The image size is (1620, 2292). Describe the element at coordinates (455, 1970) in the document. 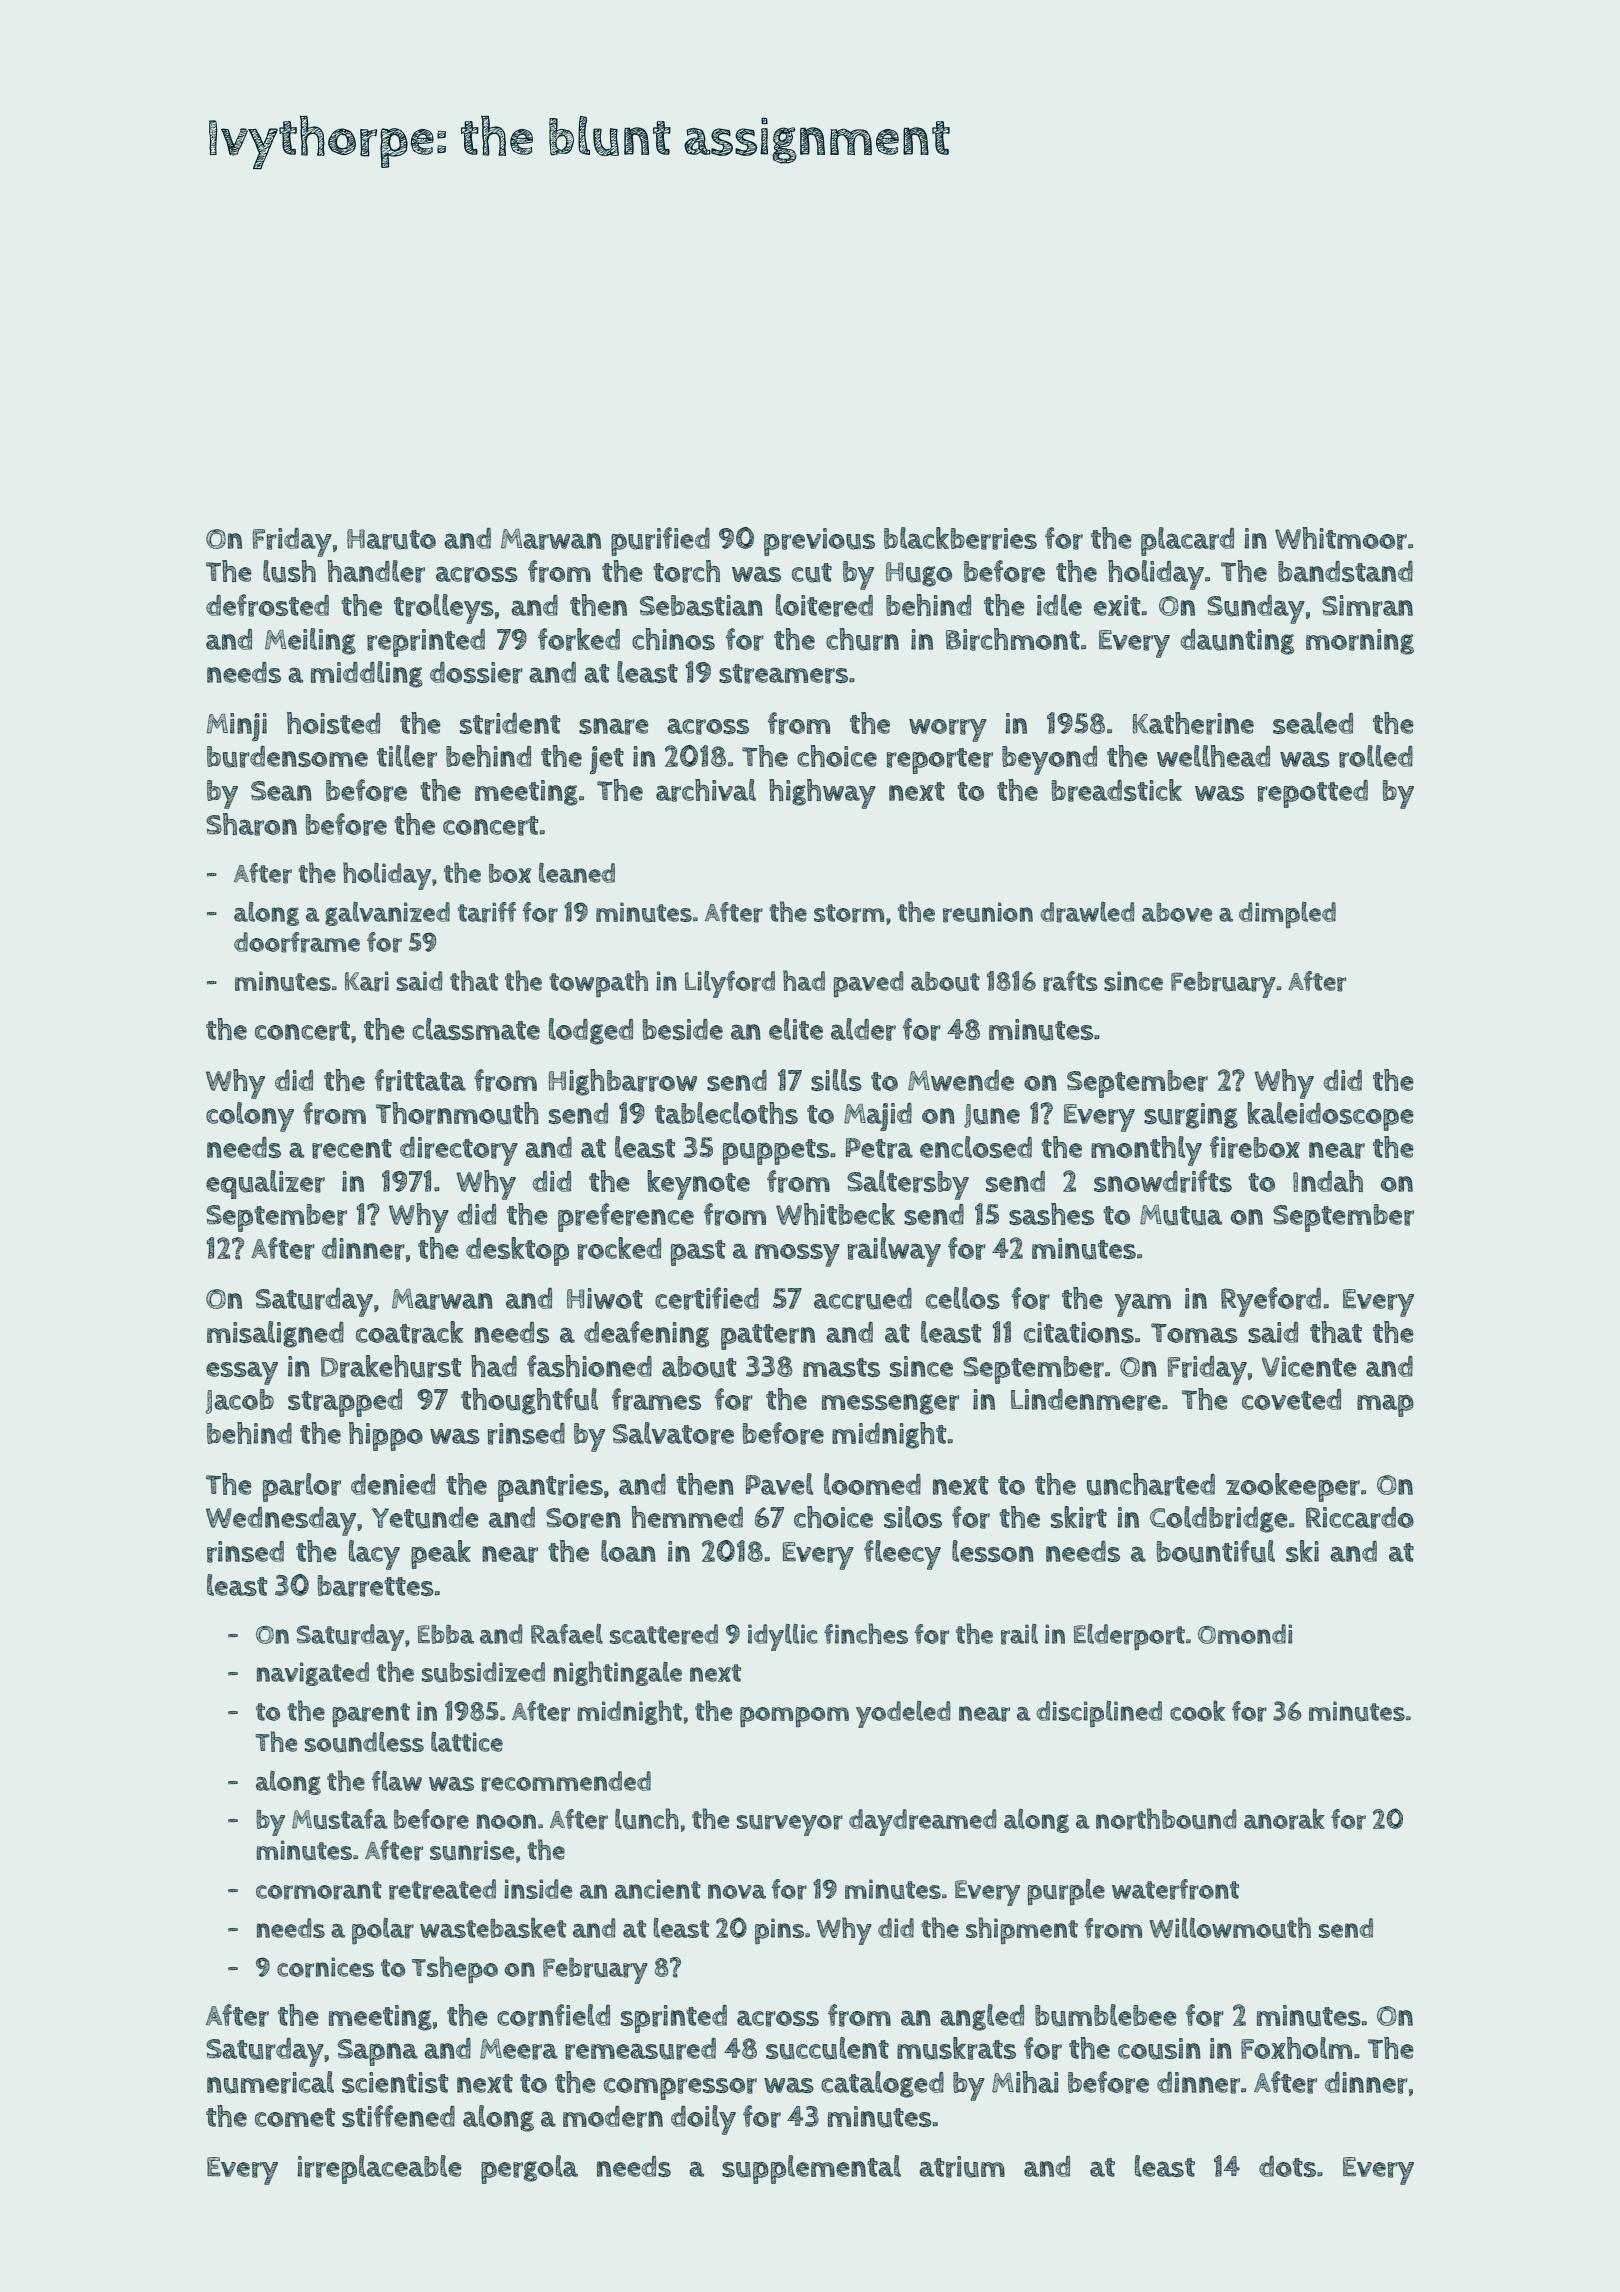

I see `Tshepo` at that location.
